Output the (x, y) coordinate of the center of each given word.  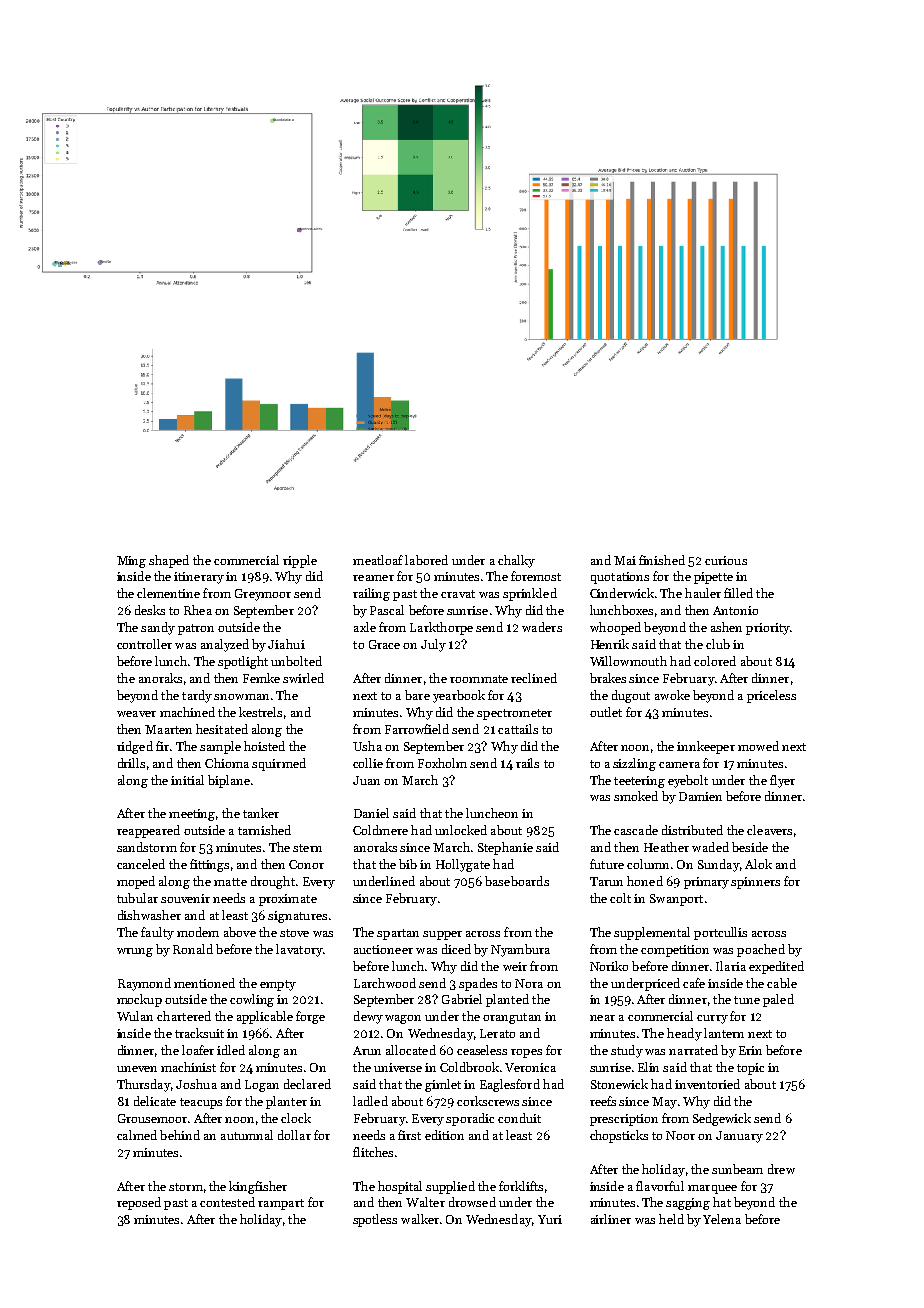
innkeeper (706, 747)
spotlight (243, 662)
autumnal (247, 1135)
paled (778, 1000)
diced (456, 949)
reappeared (148, 831)
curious (726, 560)
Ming (131, 562)
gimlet (443, 1085)
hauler (703, 593)
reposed (139, 1203)
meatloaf (378, 560)
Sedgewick (722, 1119)
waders (542, 627)
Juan (366, 780)
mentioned (204, 983)
